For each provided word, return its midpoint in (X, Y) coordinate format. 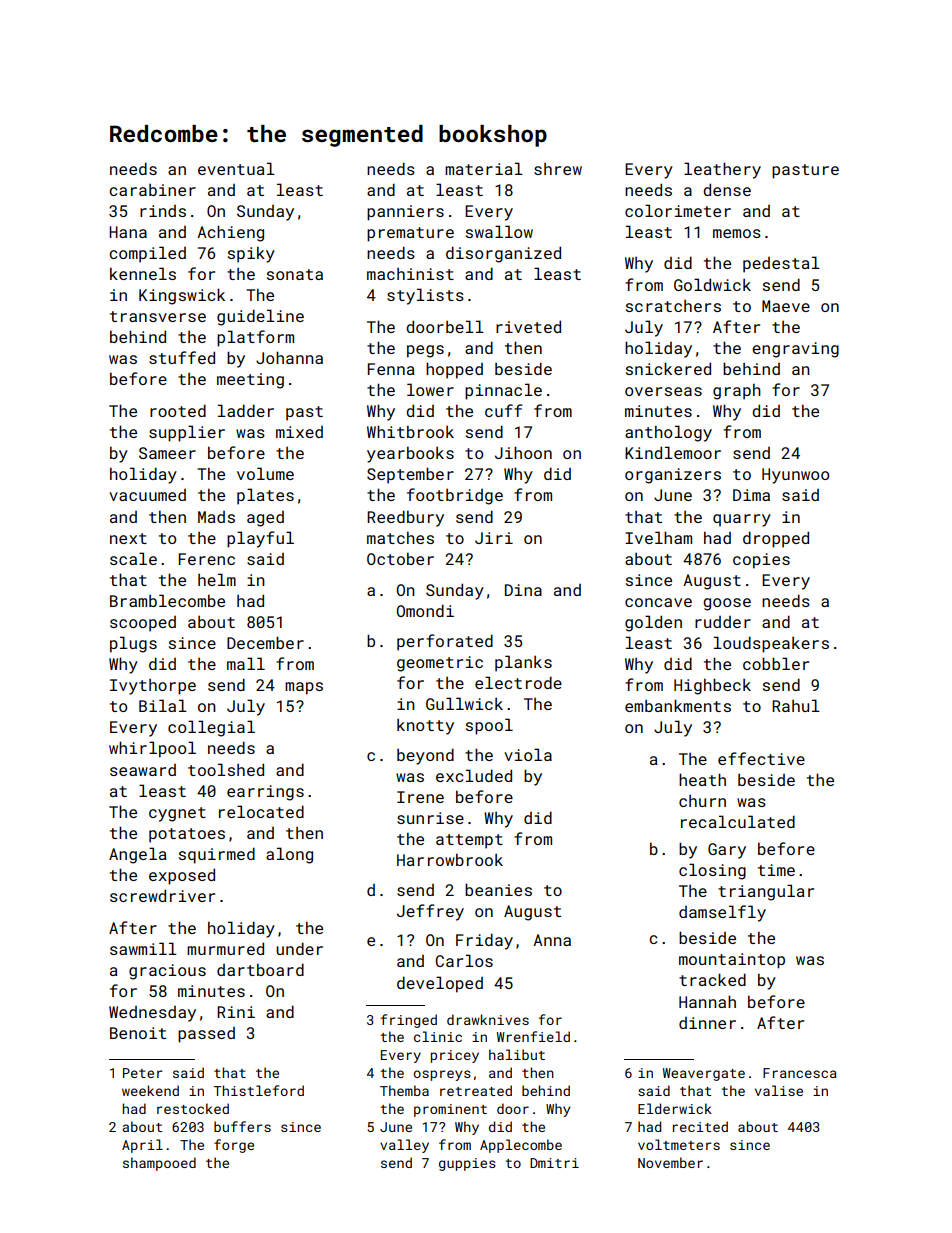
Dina (523, 590)
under (299, 948)
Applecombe (521, 1146)
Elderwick (675, 1108)
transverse (158, 316)
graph (737, 391)
